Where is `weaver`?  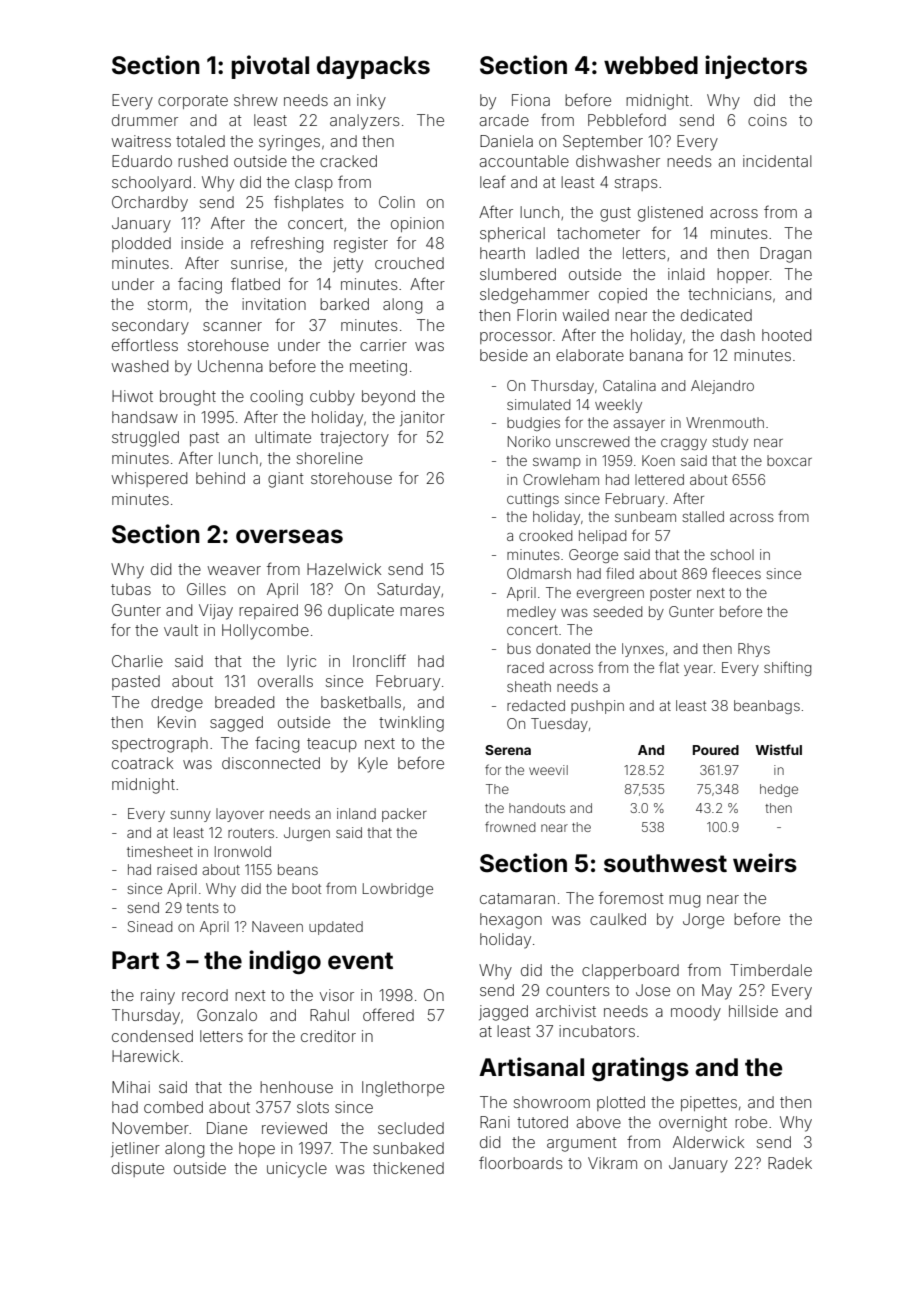
weaver is located at coordinates (234, 570).
